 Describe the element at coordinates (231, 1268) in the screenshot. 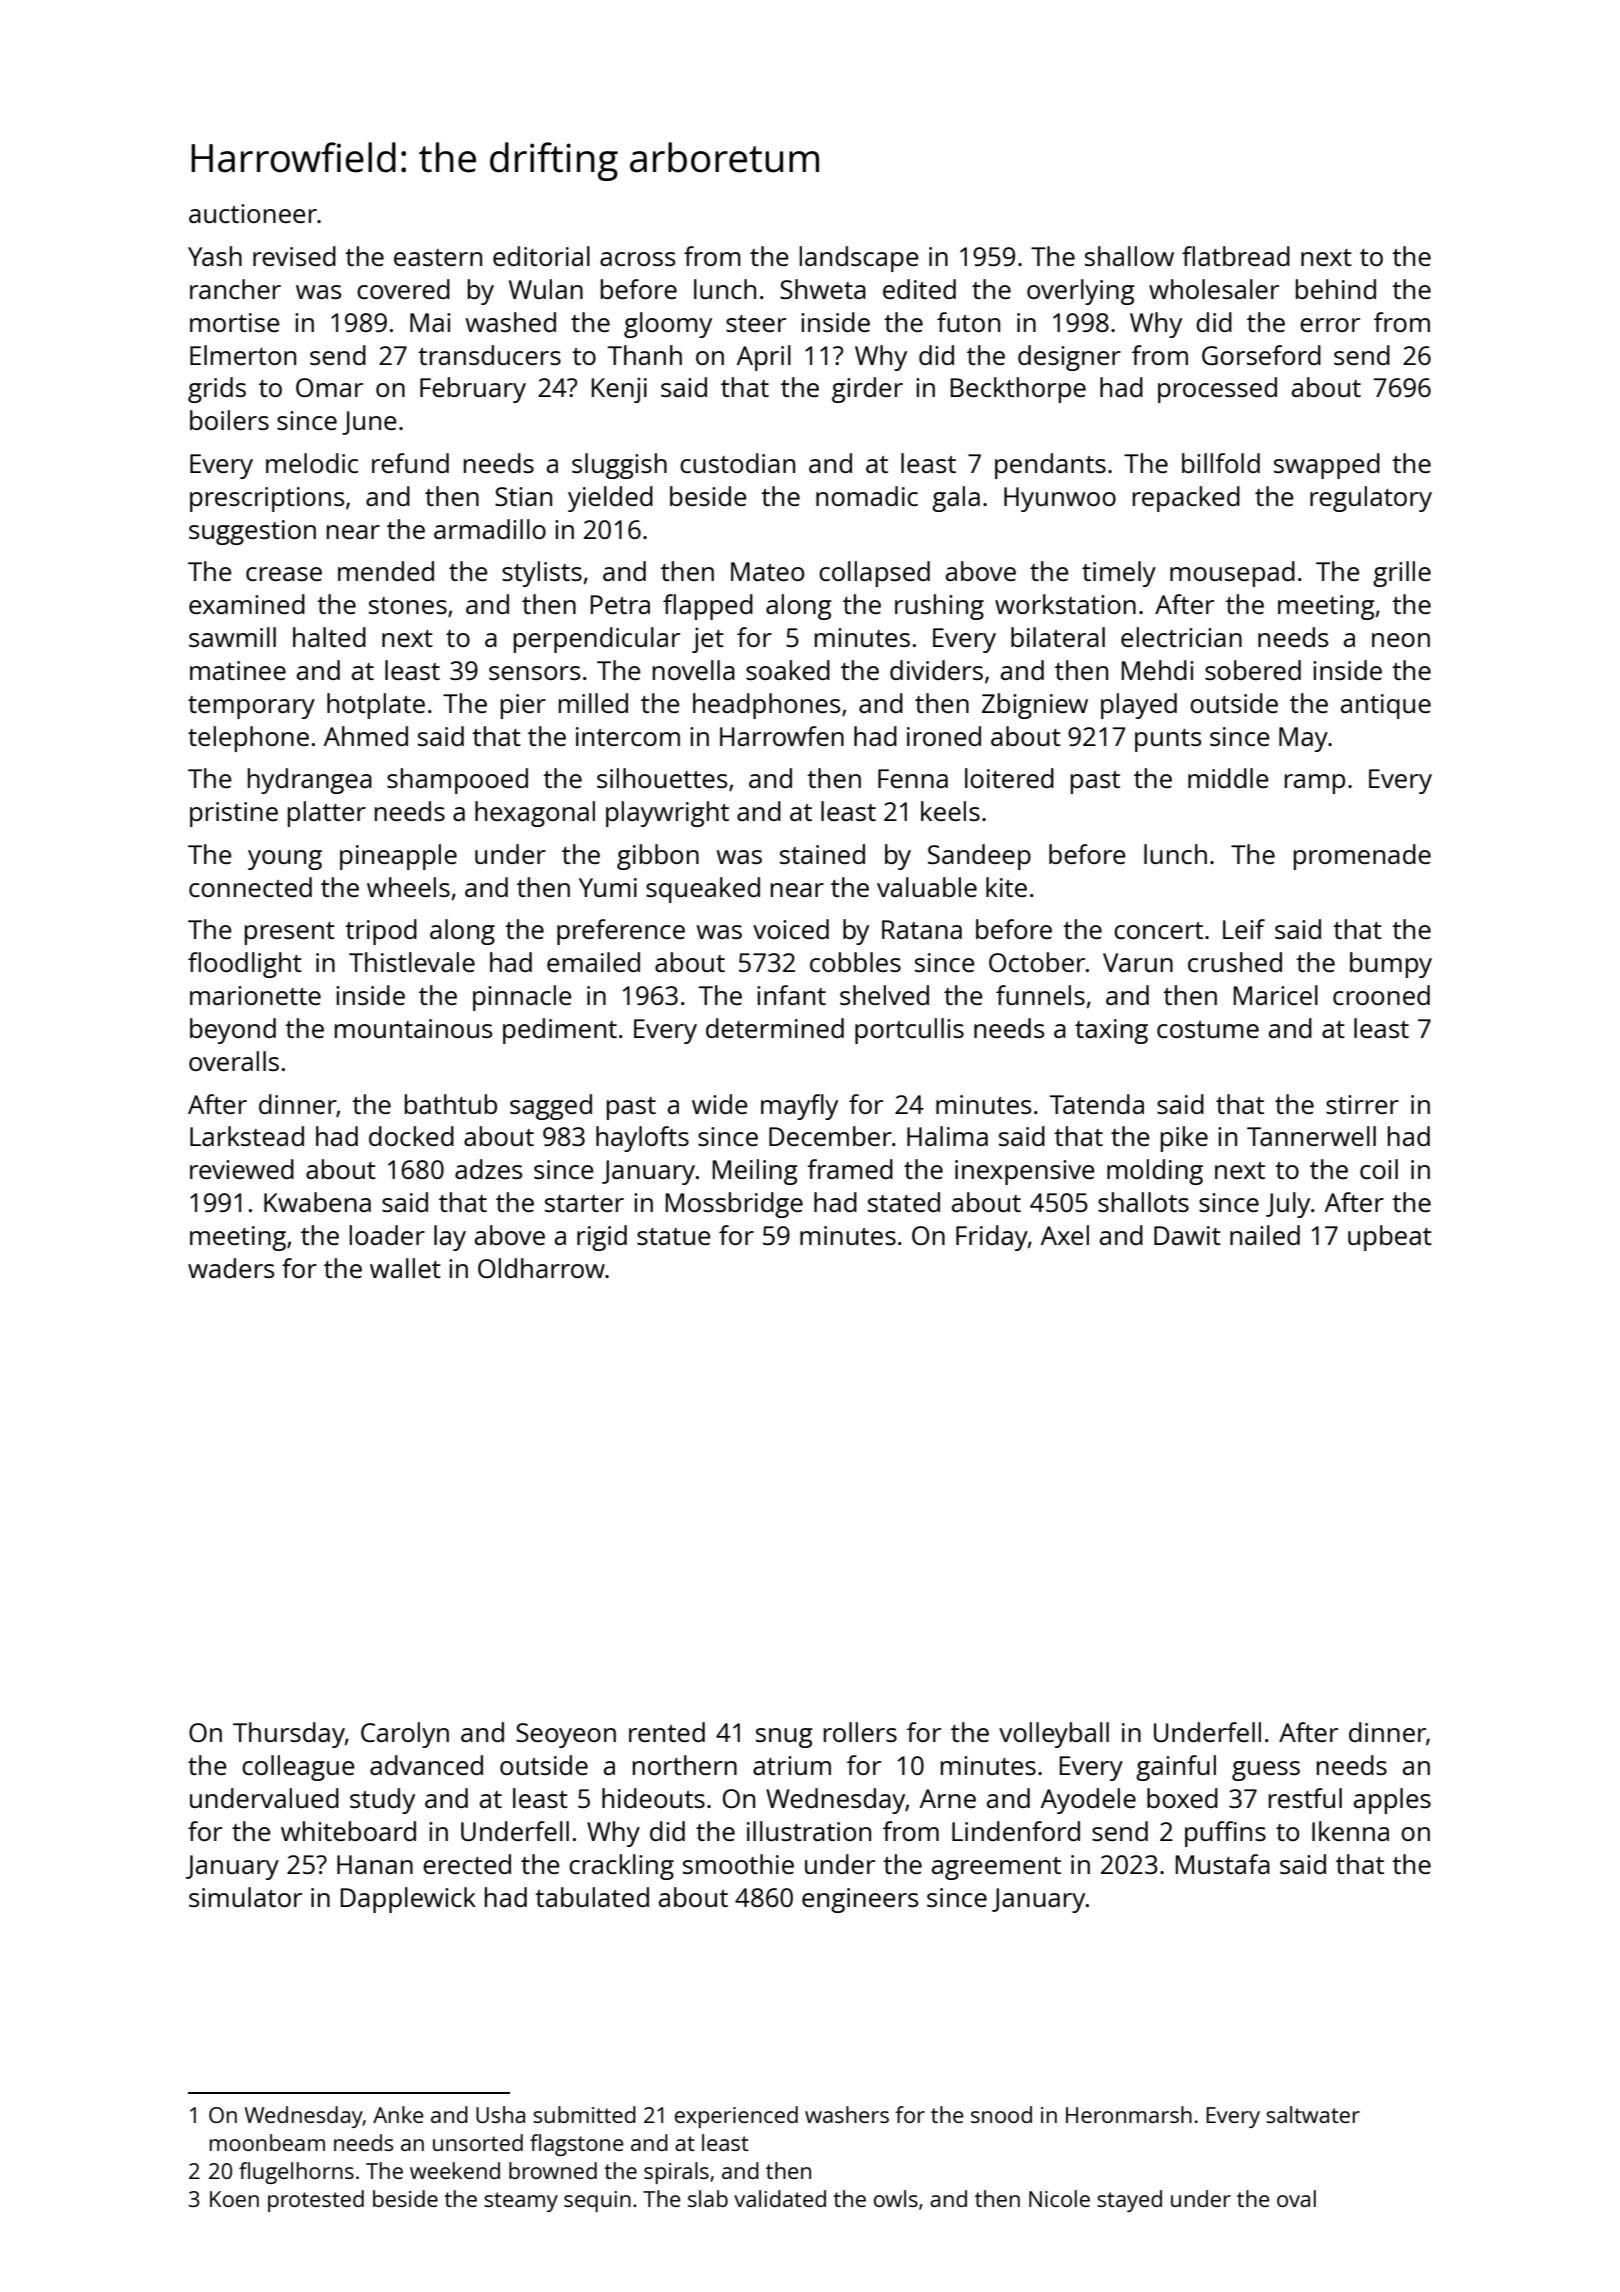

I see `waders` at that location.
